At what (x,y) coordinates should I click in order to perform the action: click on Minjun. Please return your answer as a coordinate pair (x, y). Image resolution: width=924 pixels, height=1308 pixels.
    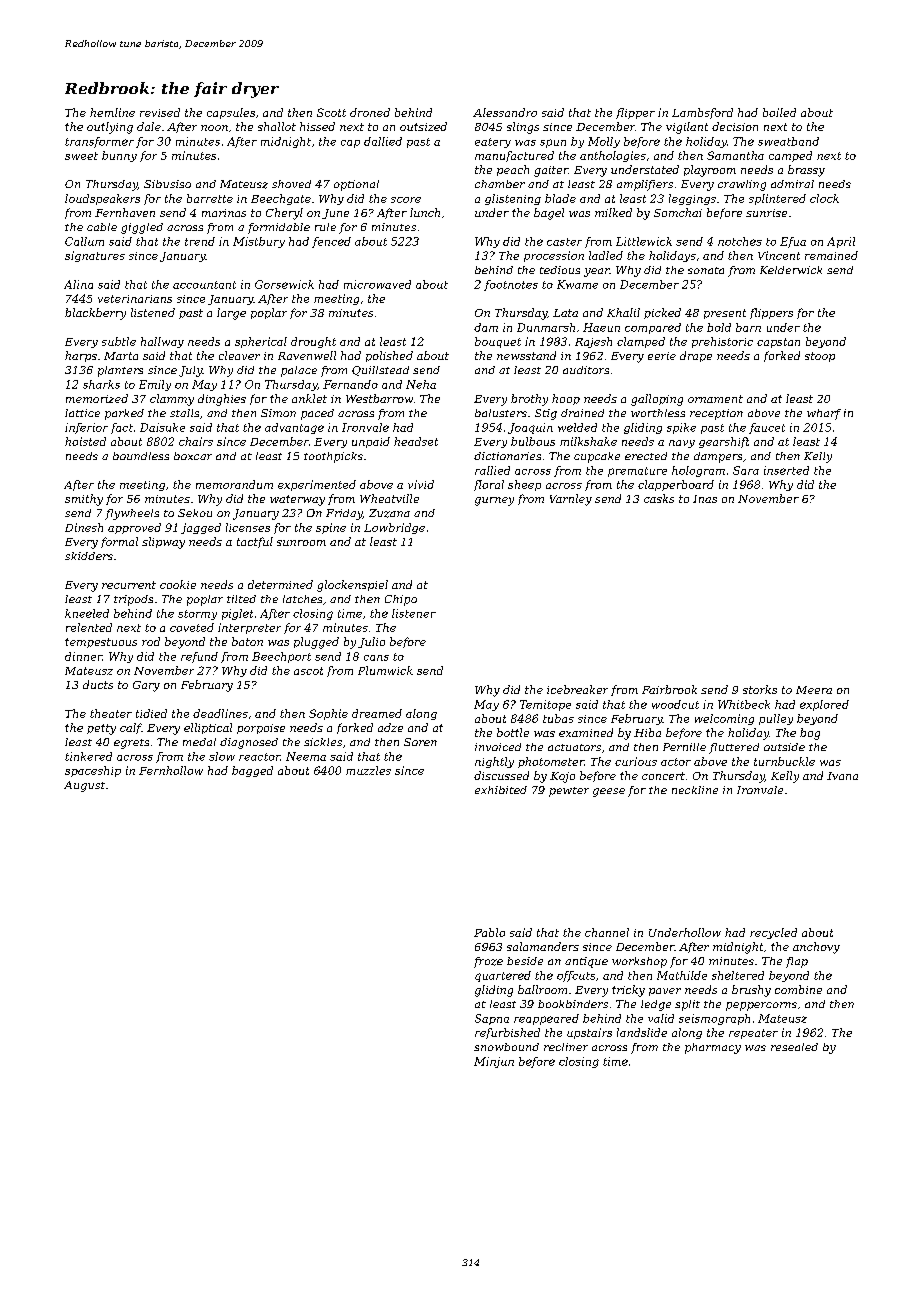
    Looking at the image, I should click on (494, 1062).
